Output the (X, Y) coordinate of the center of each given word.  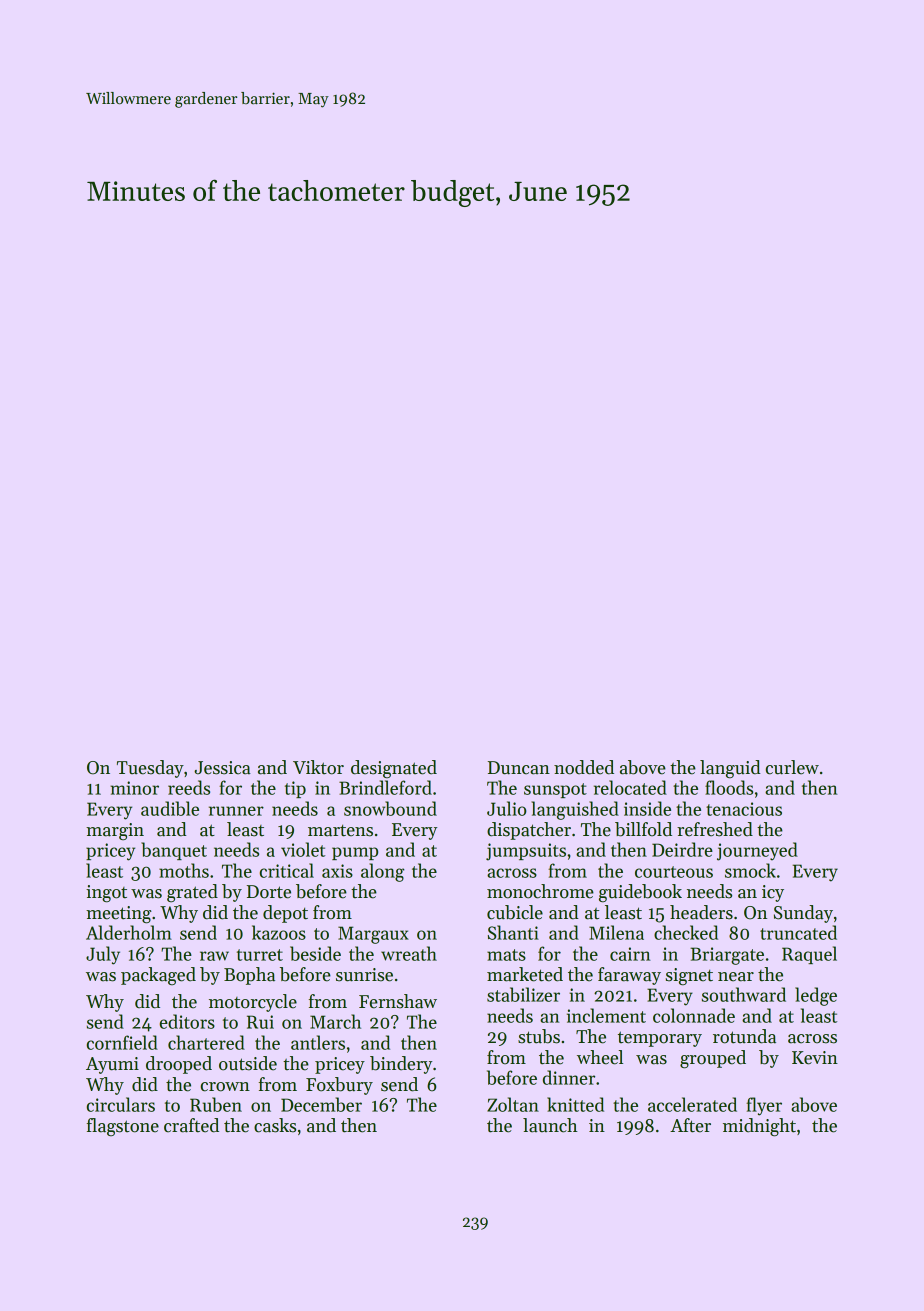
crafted (191, 1125)
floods (729, 787)
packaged (158, 976)
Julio (507, 808)
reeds (189, 787)
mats (506, 955)
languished (575, 810)
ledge (816, 996)
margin (115, 832)
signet (689, 977)
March (335, 1021)
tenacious (744, 809)
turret (260, 955)
